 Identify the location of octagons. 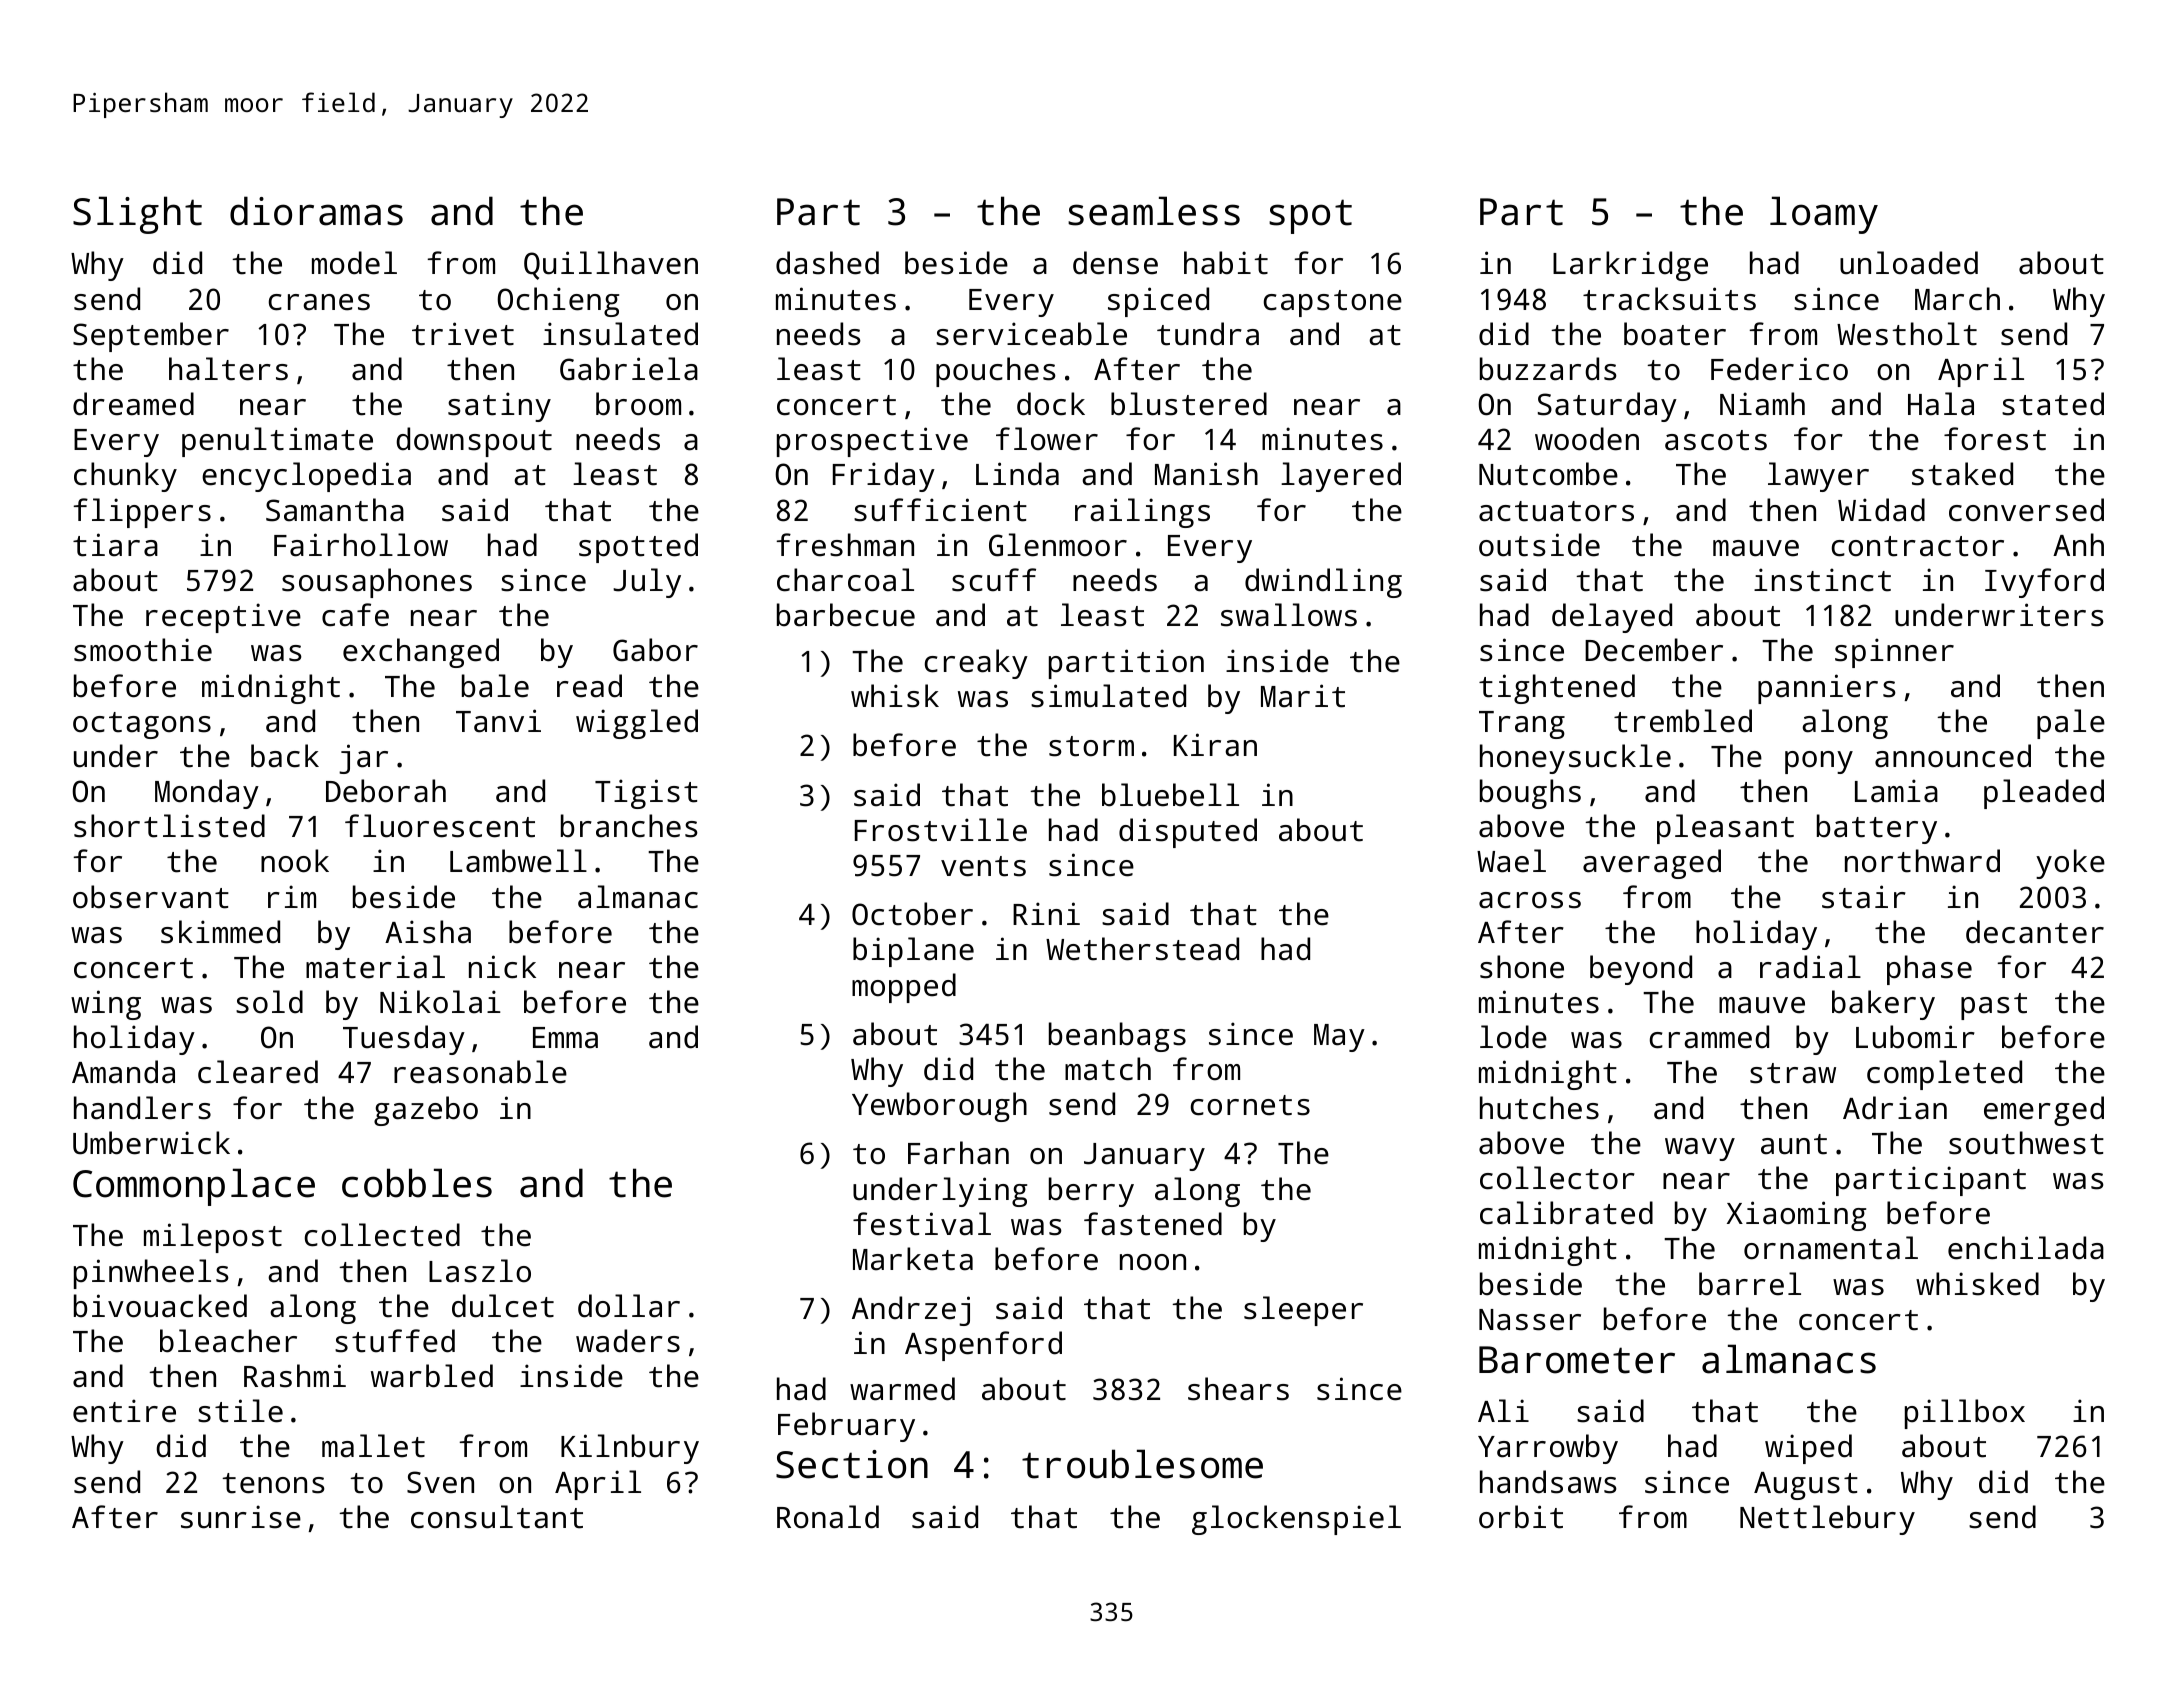
(142, 725).
